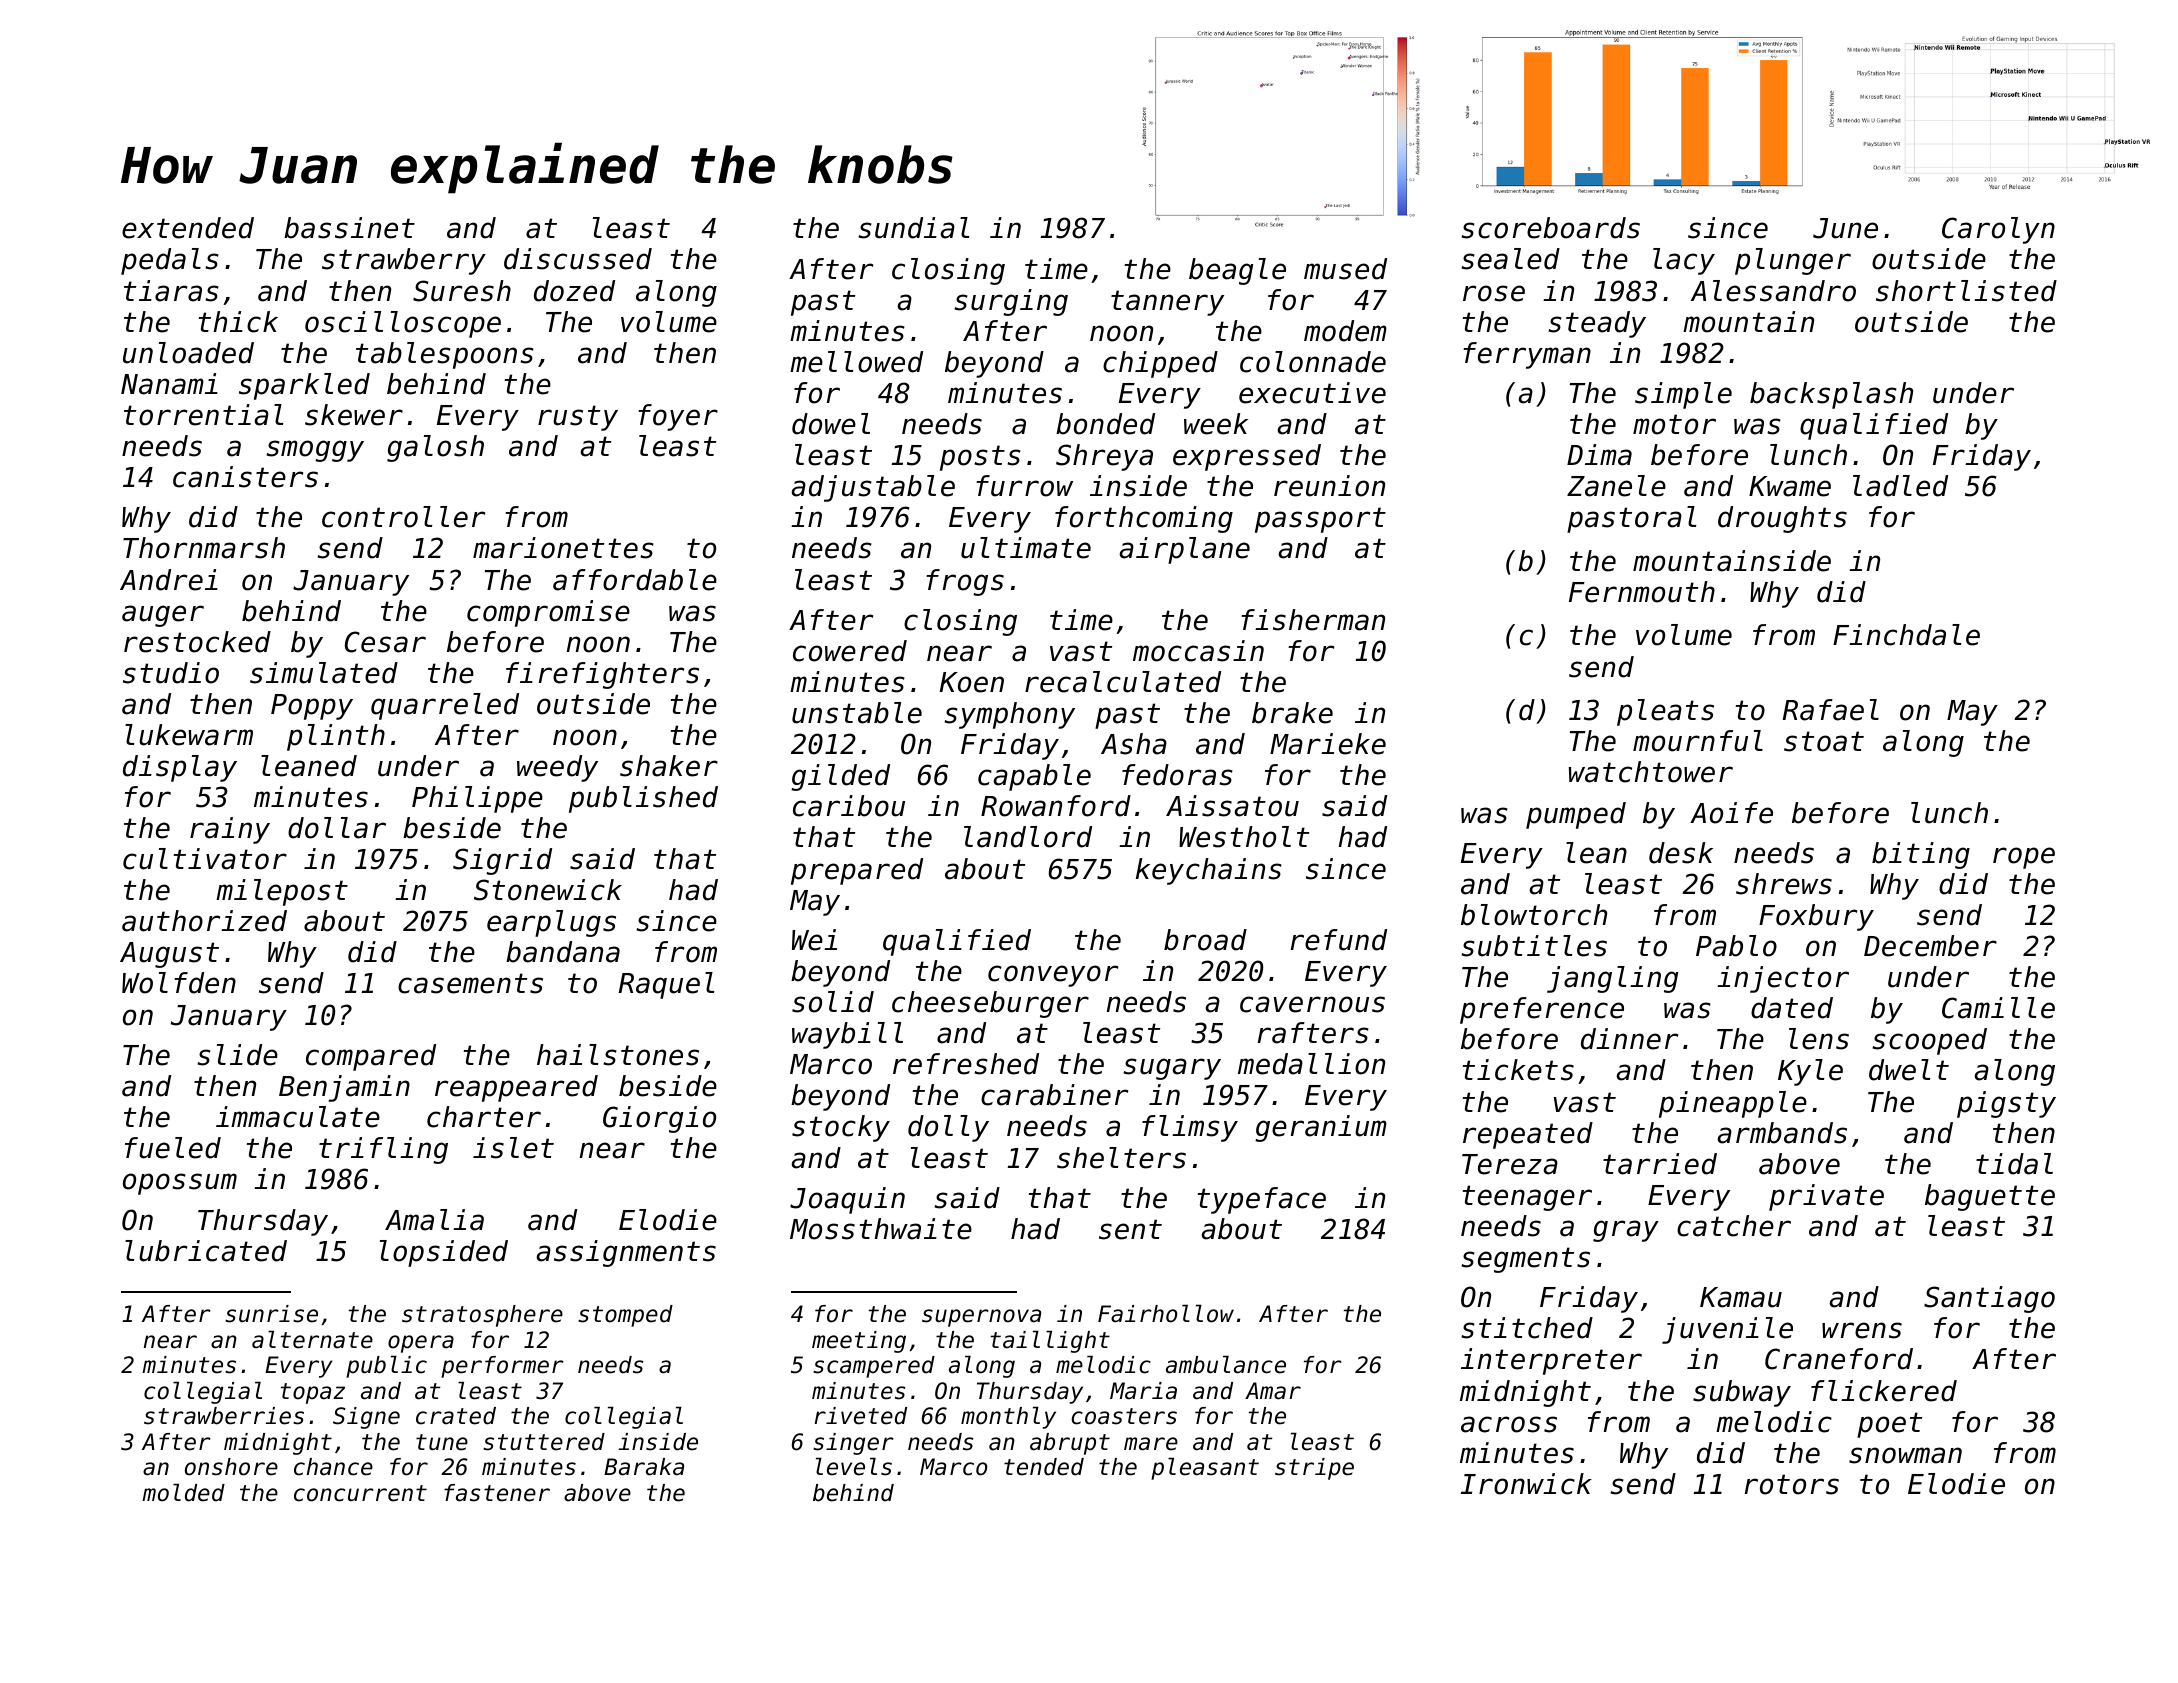 The image size is (2178, 1683). Describe the element at coordinates (1826, 1197) in the document. I see `private` at that location.
